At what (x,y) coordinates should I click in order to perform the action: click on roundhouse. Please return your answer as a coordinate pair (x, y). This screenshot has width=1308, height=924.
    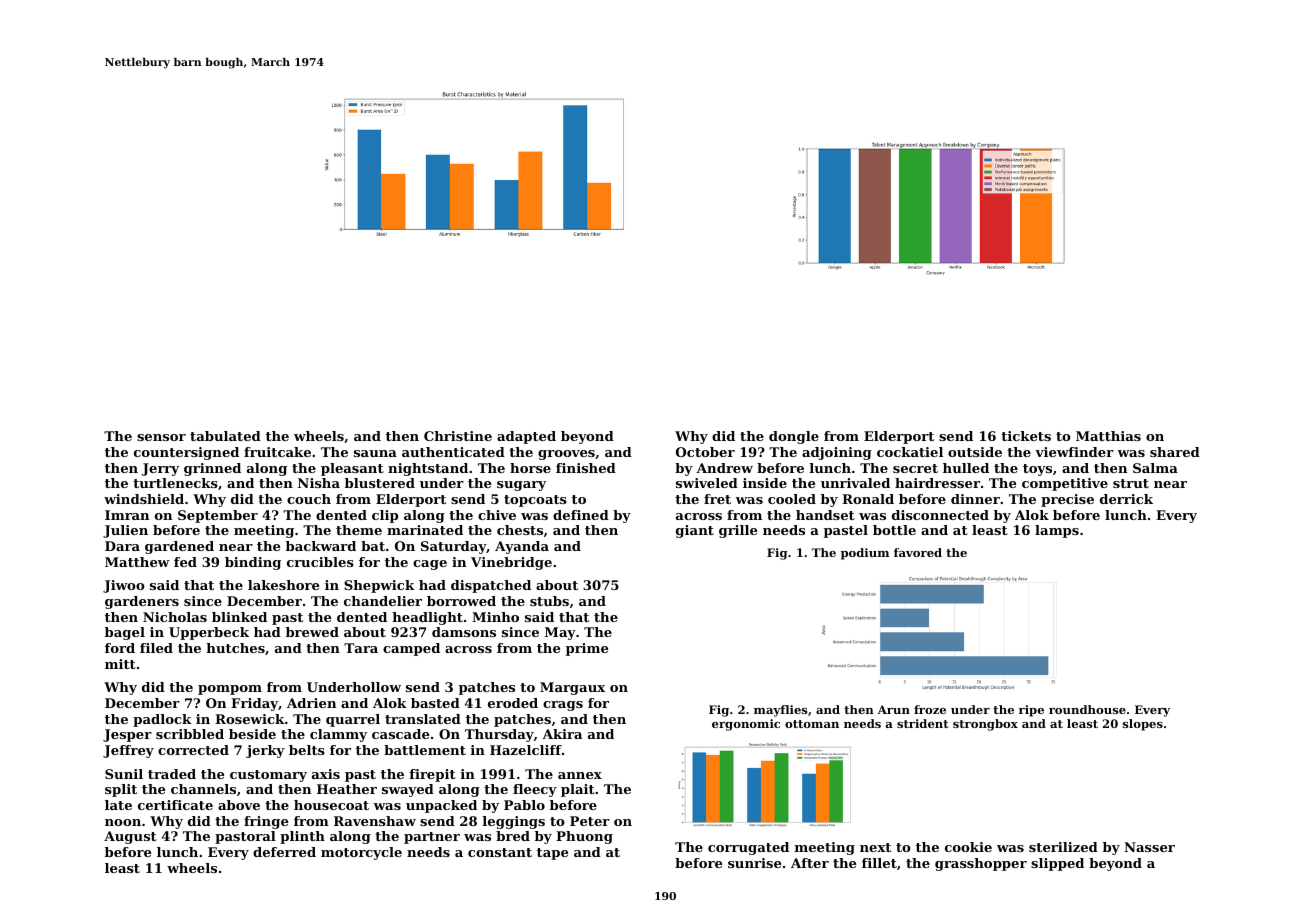
    Looking at the image, I should click on (1087, 709).
